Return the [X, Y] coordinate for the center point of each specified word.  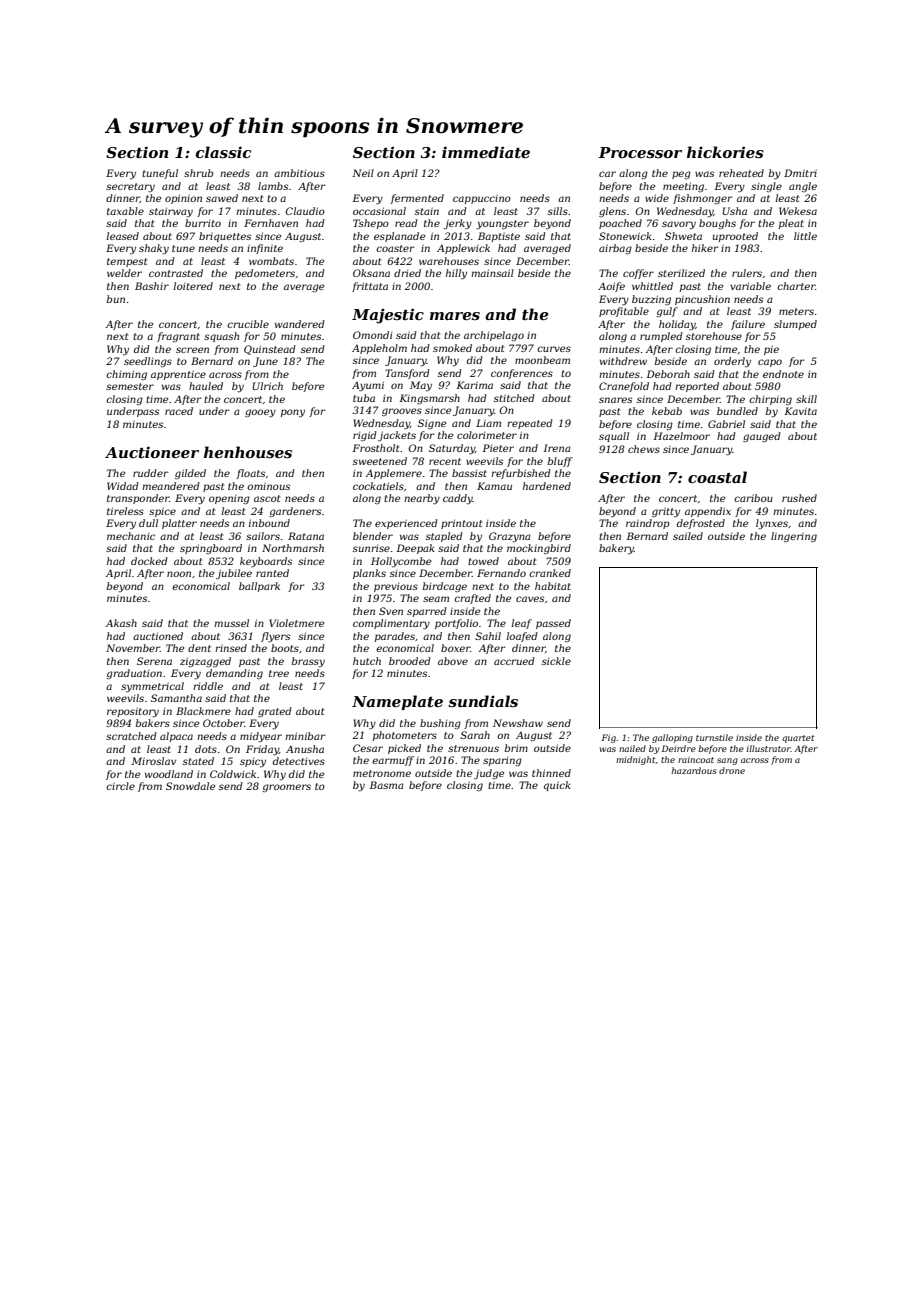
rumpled [661, 337]
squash [221, 337]
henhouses [248, 452]
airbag [615, 249]
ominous [268, 486]
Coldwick [233, 774]
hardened [547, 486]
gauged [762, 437]
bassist [469, 473]
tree [279, 673]
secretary [130, 188]
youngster [502, 225]
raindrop [648, 524]
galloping [672, 738]
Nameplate [397, 702]
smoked [452, 348]
